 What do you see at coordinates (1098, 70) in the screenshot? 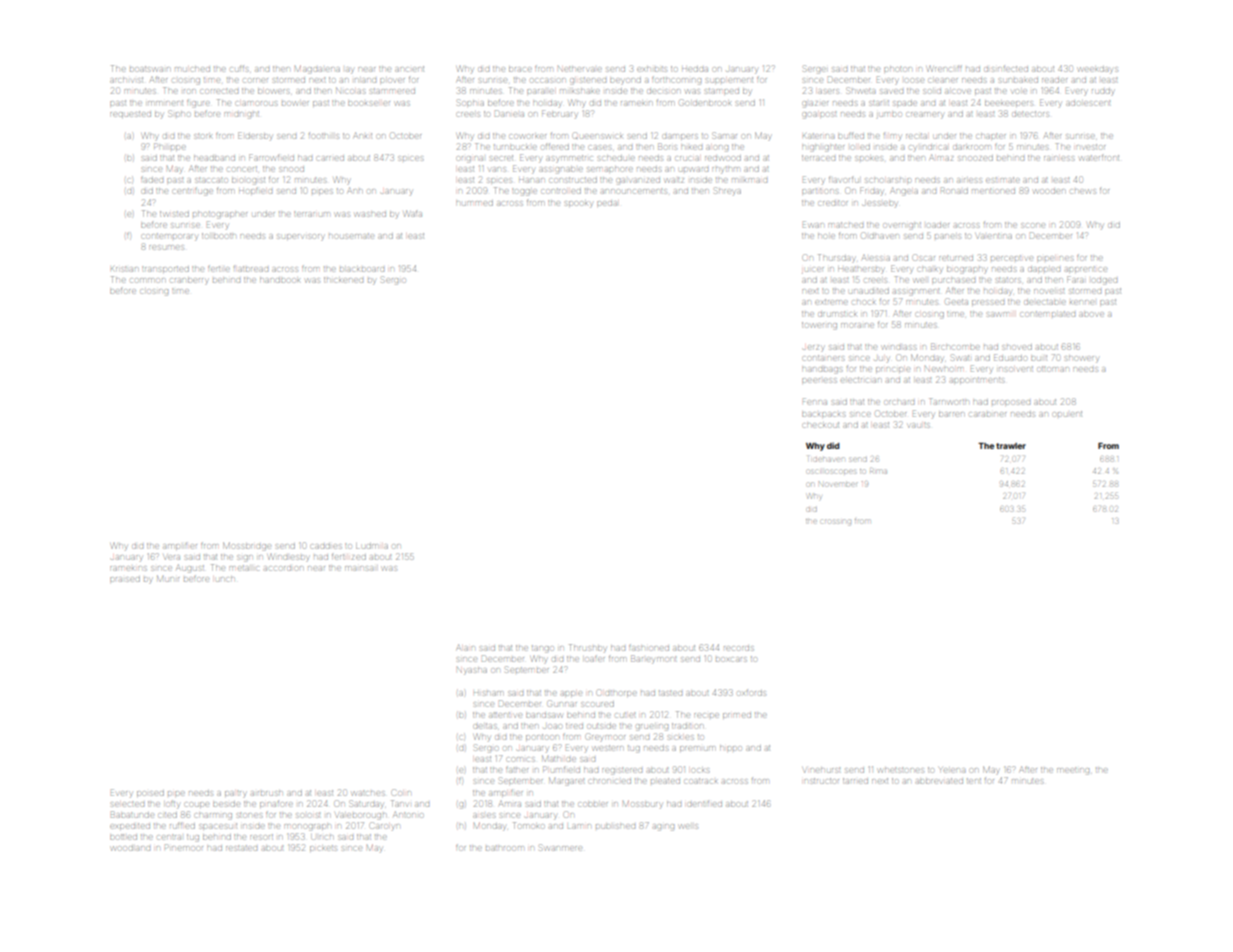
I see `weekdays` at bounding box center [1098, 70].
